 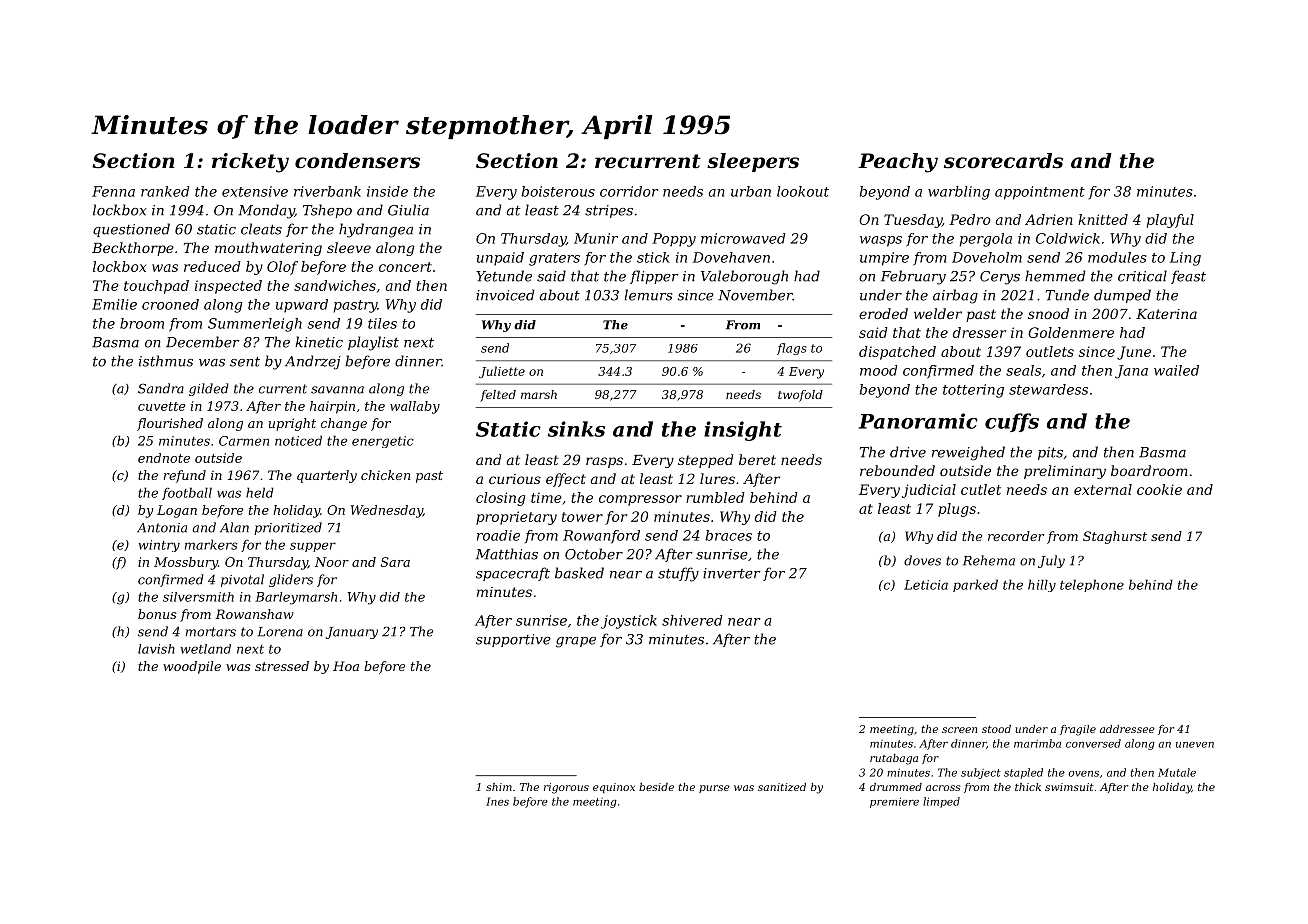 I want to click on Mossbury, so click(x=186, y=563).
